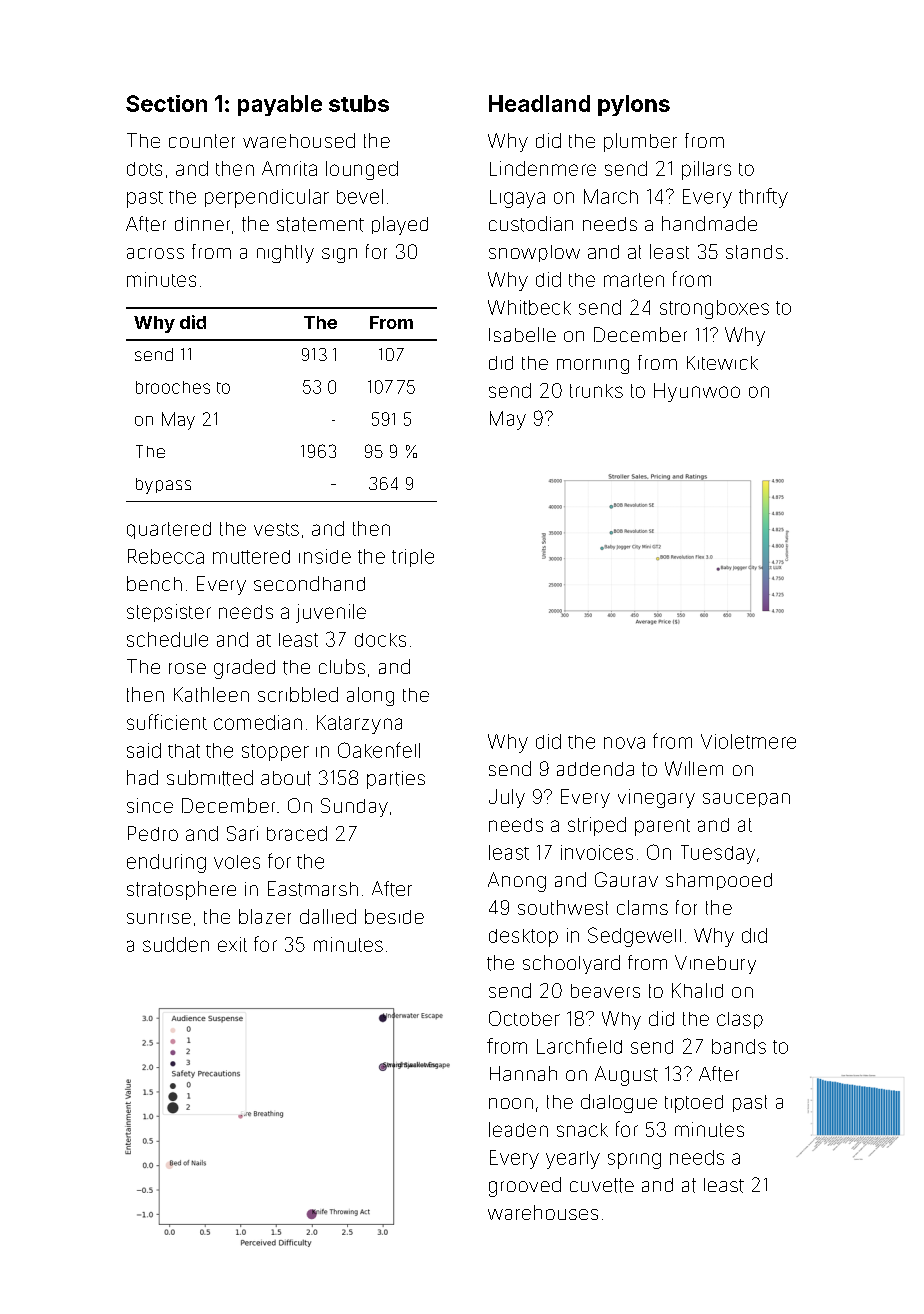 Image resolution: width=924 pixels, height=1314 pixels. I want to click on triple, so click(413, 558).
